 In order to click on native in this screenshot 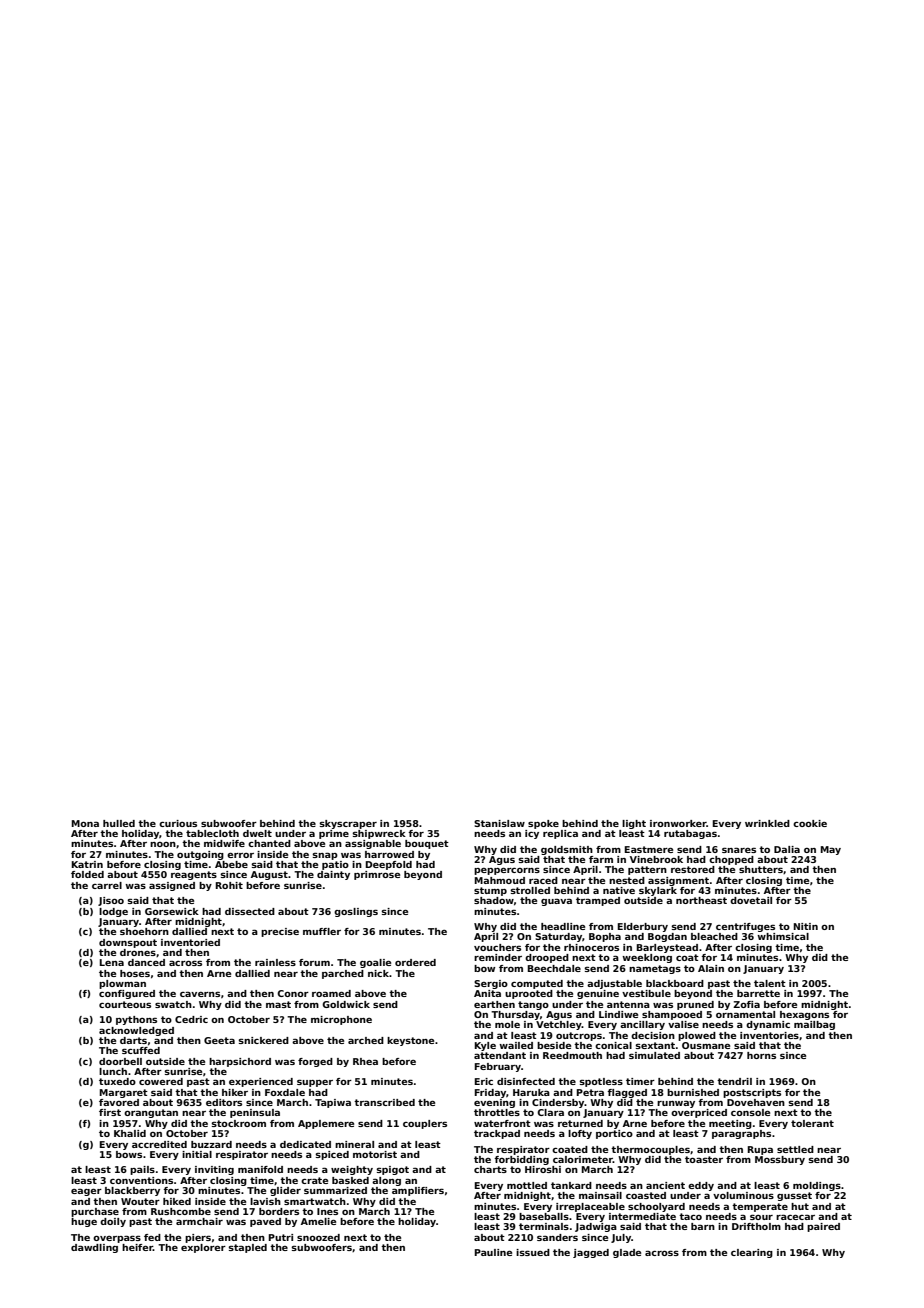, I will do `click(619, 890)`.
